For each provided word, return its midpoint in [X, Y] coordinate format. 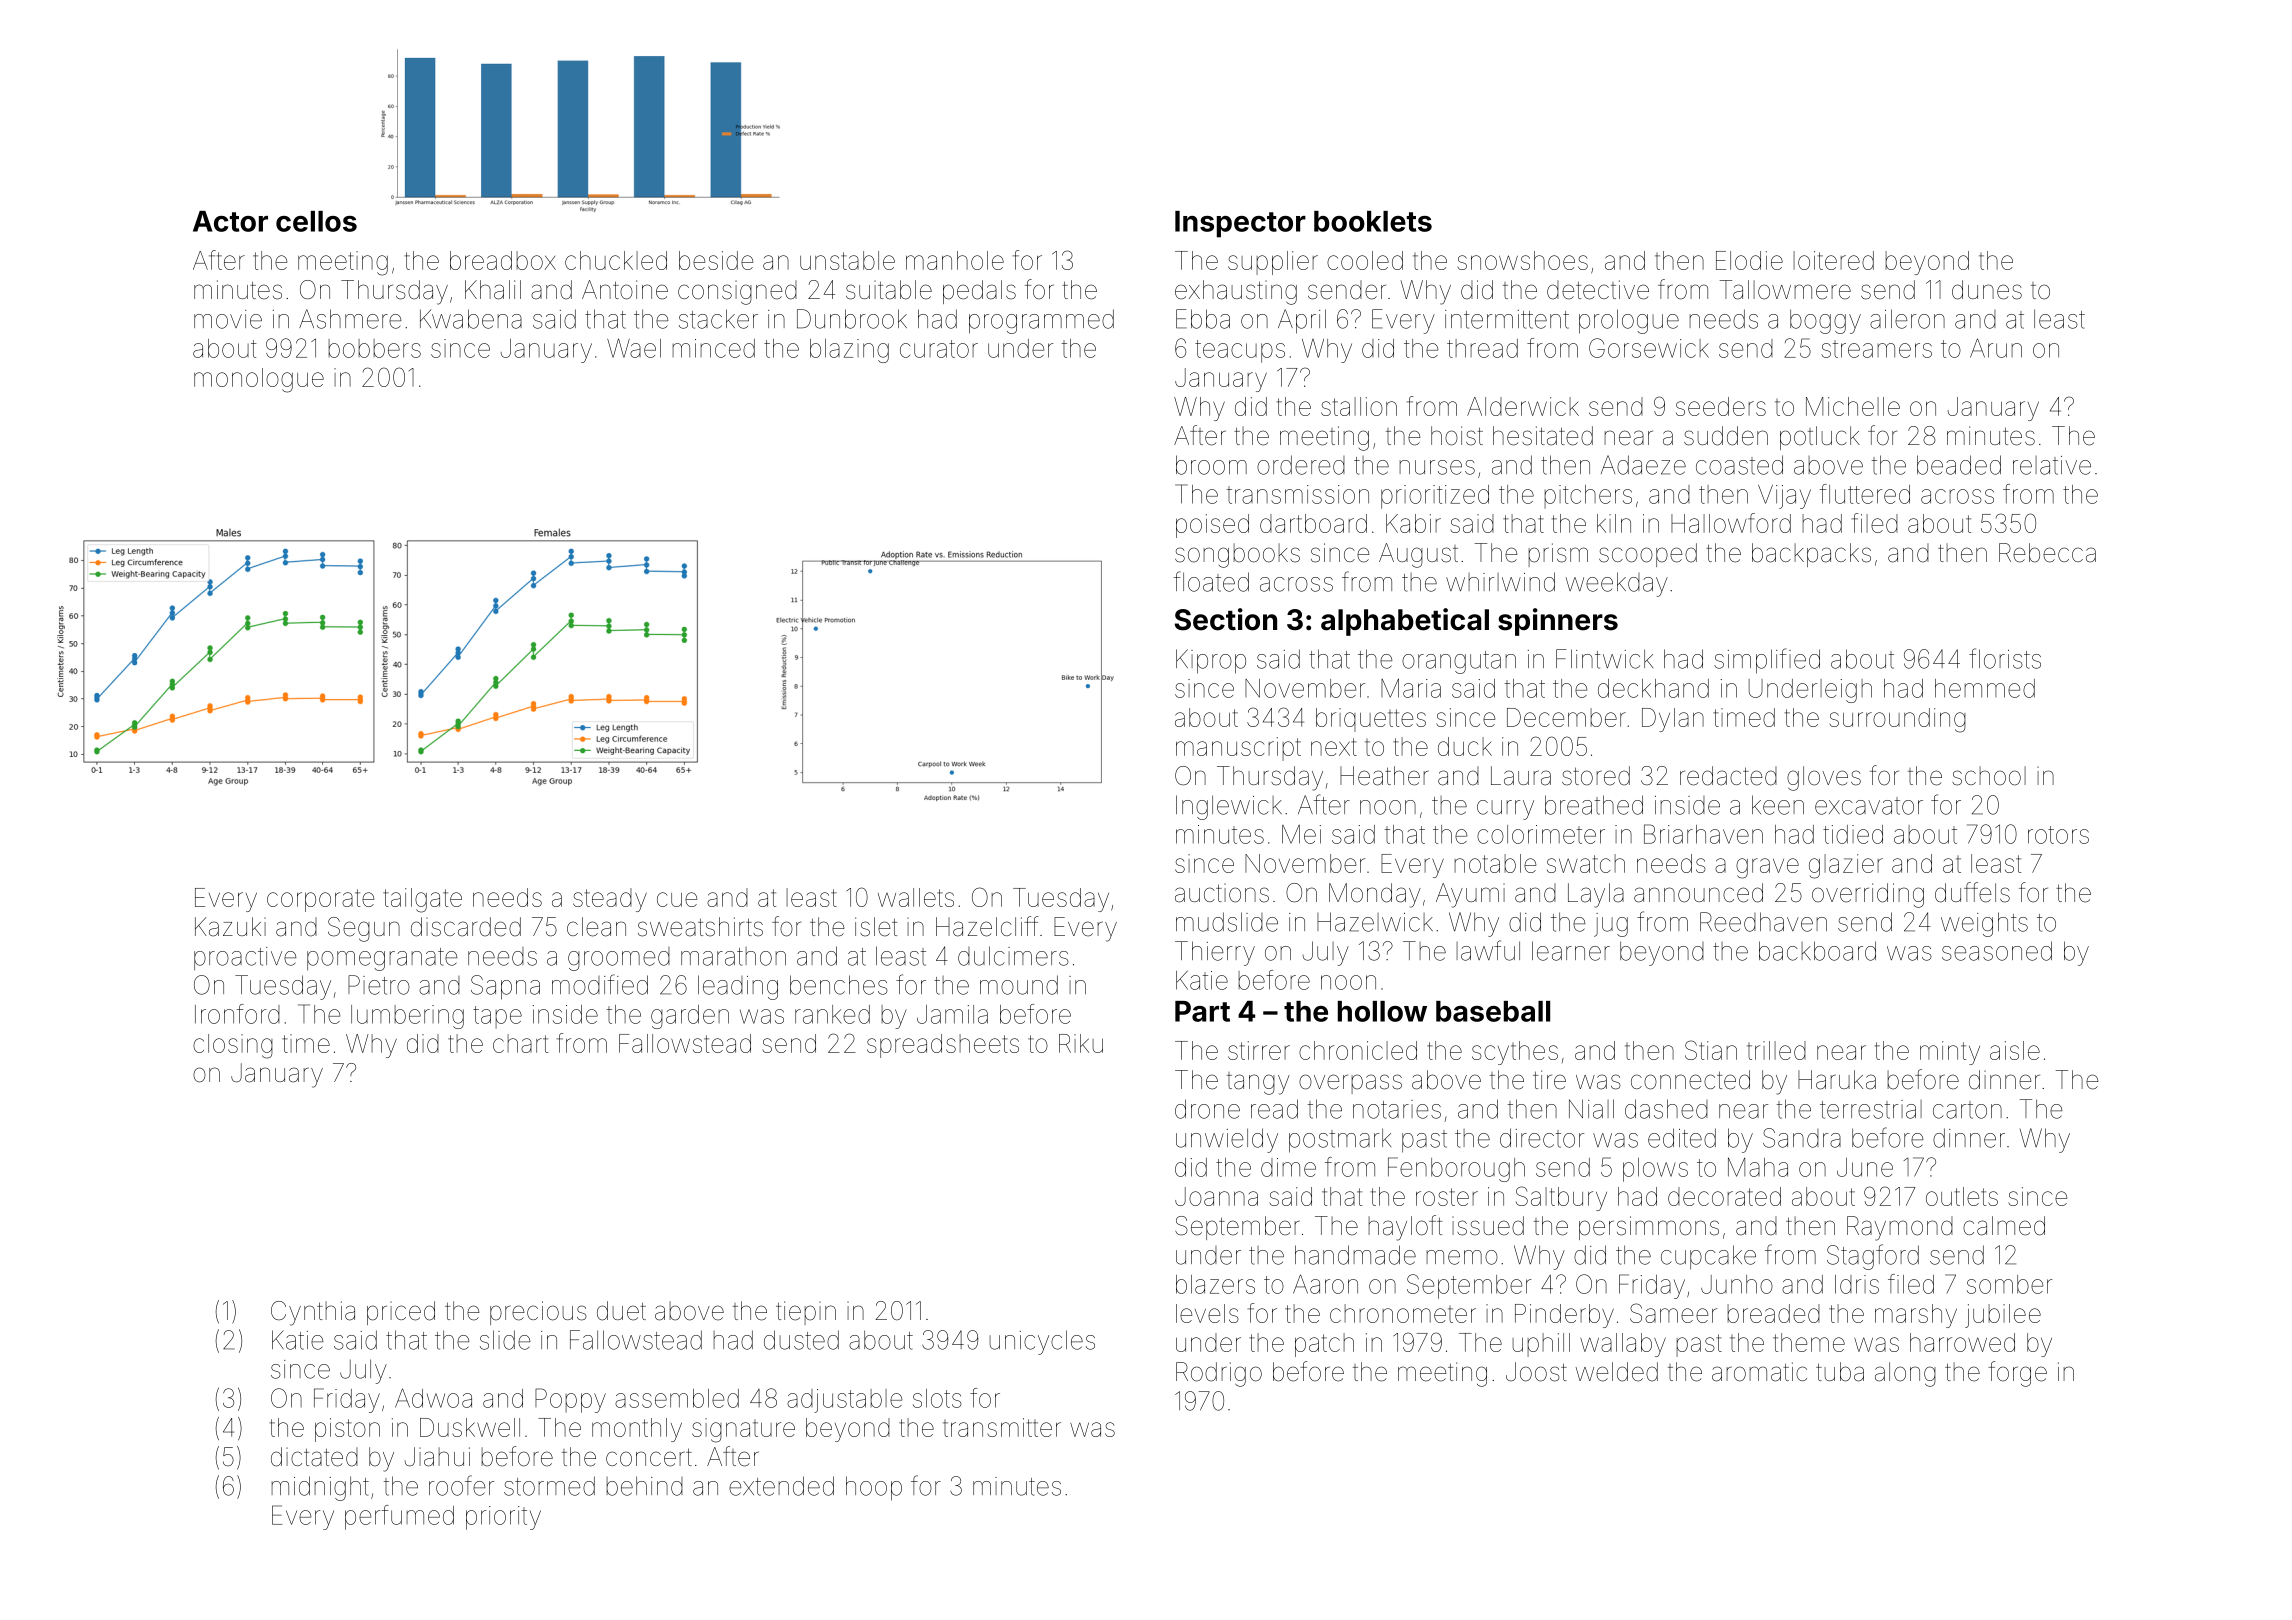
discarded [466, 927]
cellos [316, 221]
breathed [1594, 805]
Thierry [1215, 953]
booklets [1373, 221]
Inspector [1240, 224]
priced [401, 1313]
